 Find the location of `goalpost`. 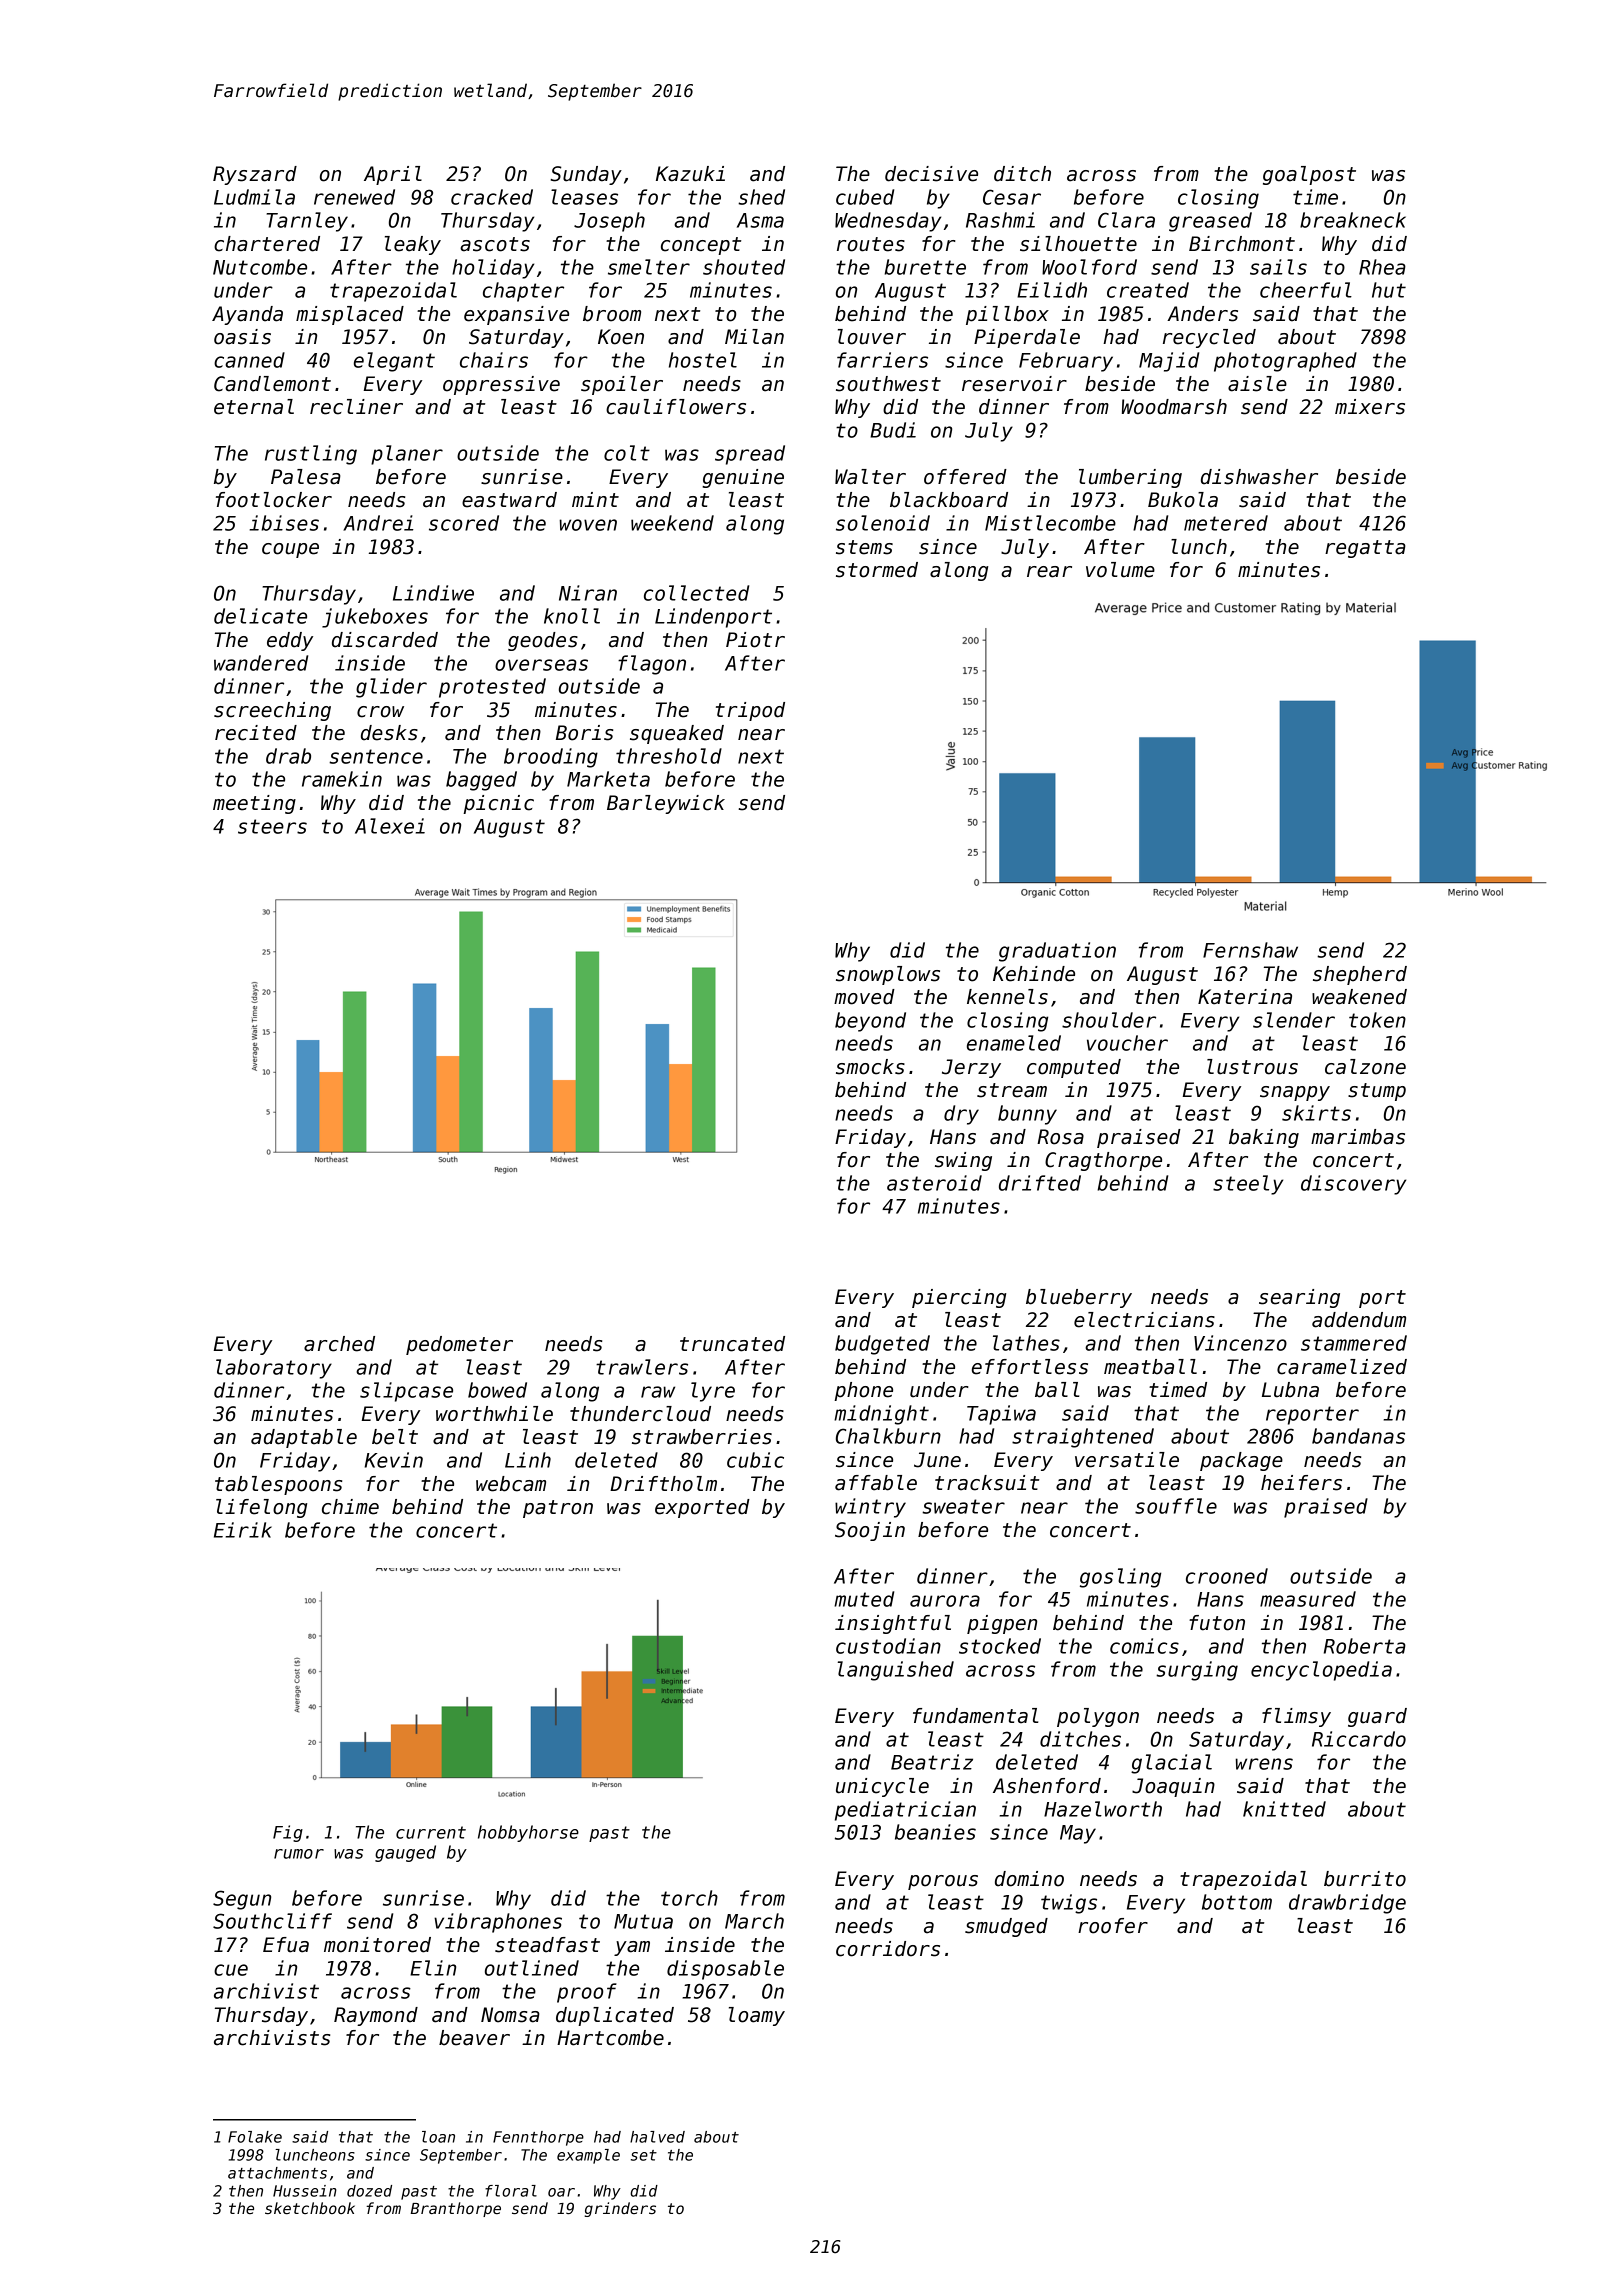

goalpost is located at coordinates (1309, 175).
